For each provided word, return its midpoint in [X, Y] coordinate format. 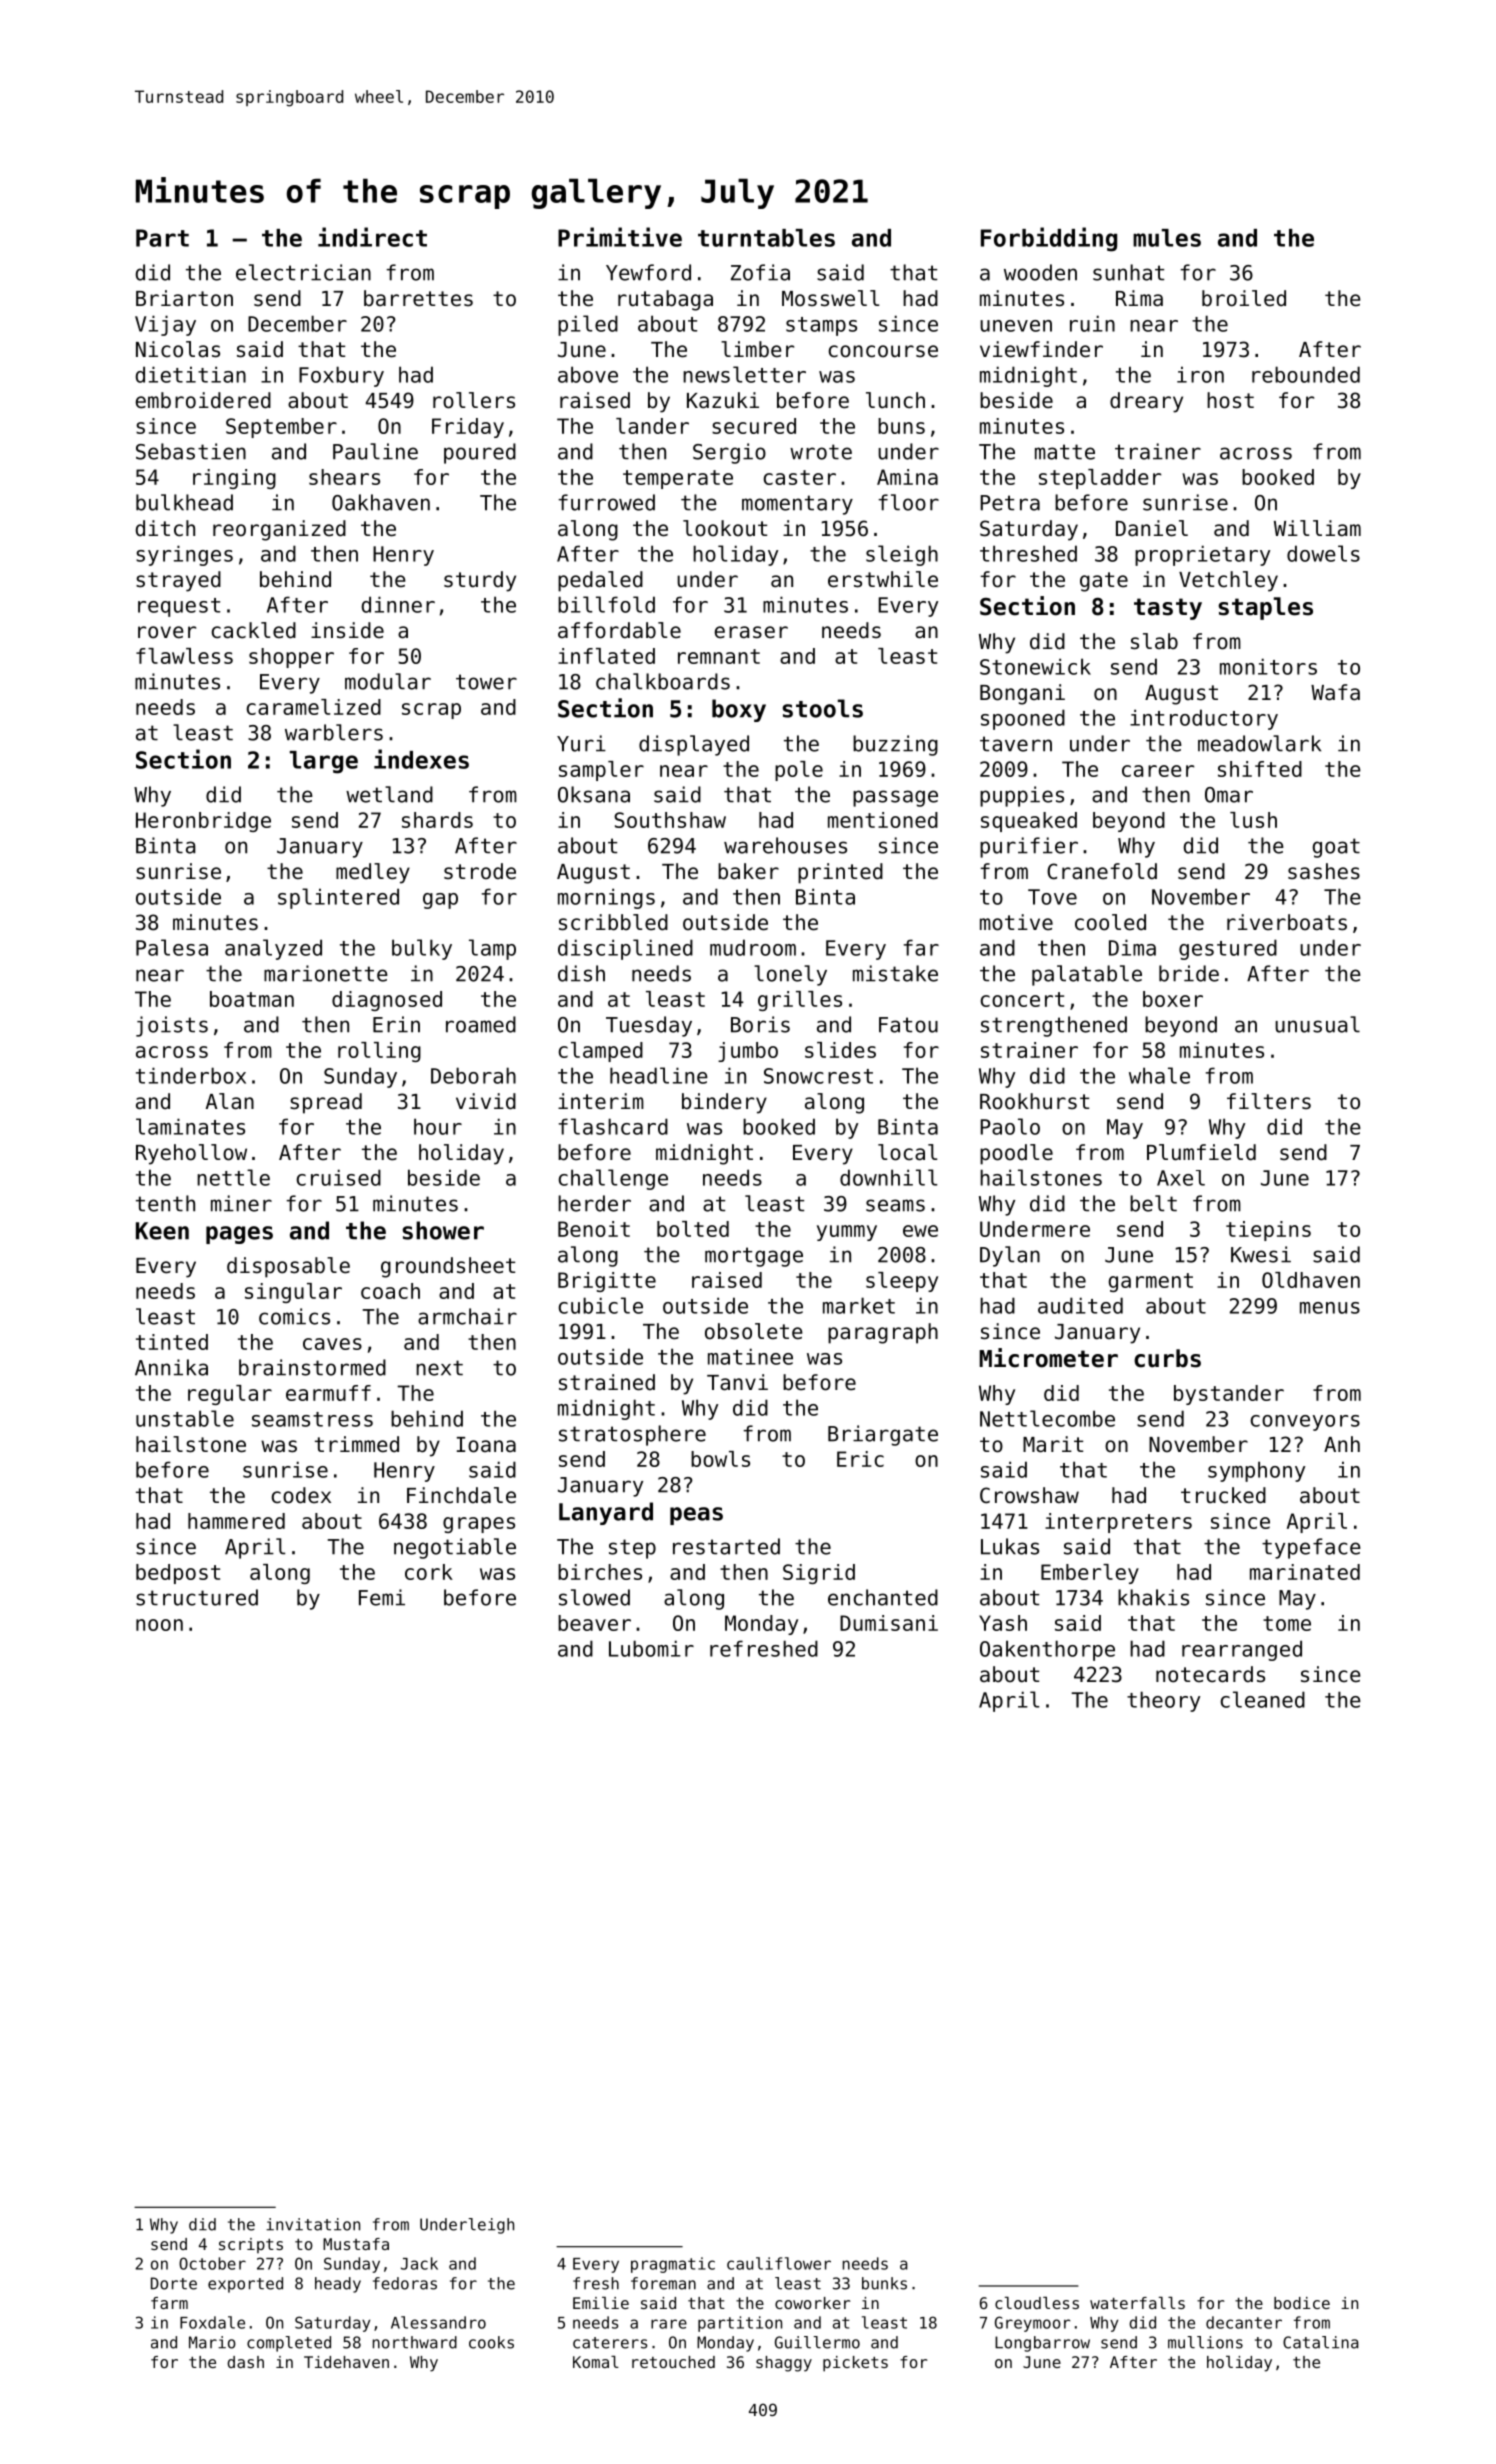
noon [159, 1625]
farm [169, 2303]
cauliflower [779, 2263]
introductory [1204, 719]
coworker [813, 2303]
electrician [303, 272]
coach [390, 1291]
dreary [1146, 402]
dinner [398, 604]
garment [1151, 1282]
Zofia [760, 272]
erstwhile [883, 579]
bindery [724, 1103]
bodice [1302, 2303]
